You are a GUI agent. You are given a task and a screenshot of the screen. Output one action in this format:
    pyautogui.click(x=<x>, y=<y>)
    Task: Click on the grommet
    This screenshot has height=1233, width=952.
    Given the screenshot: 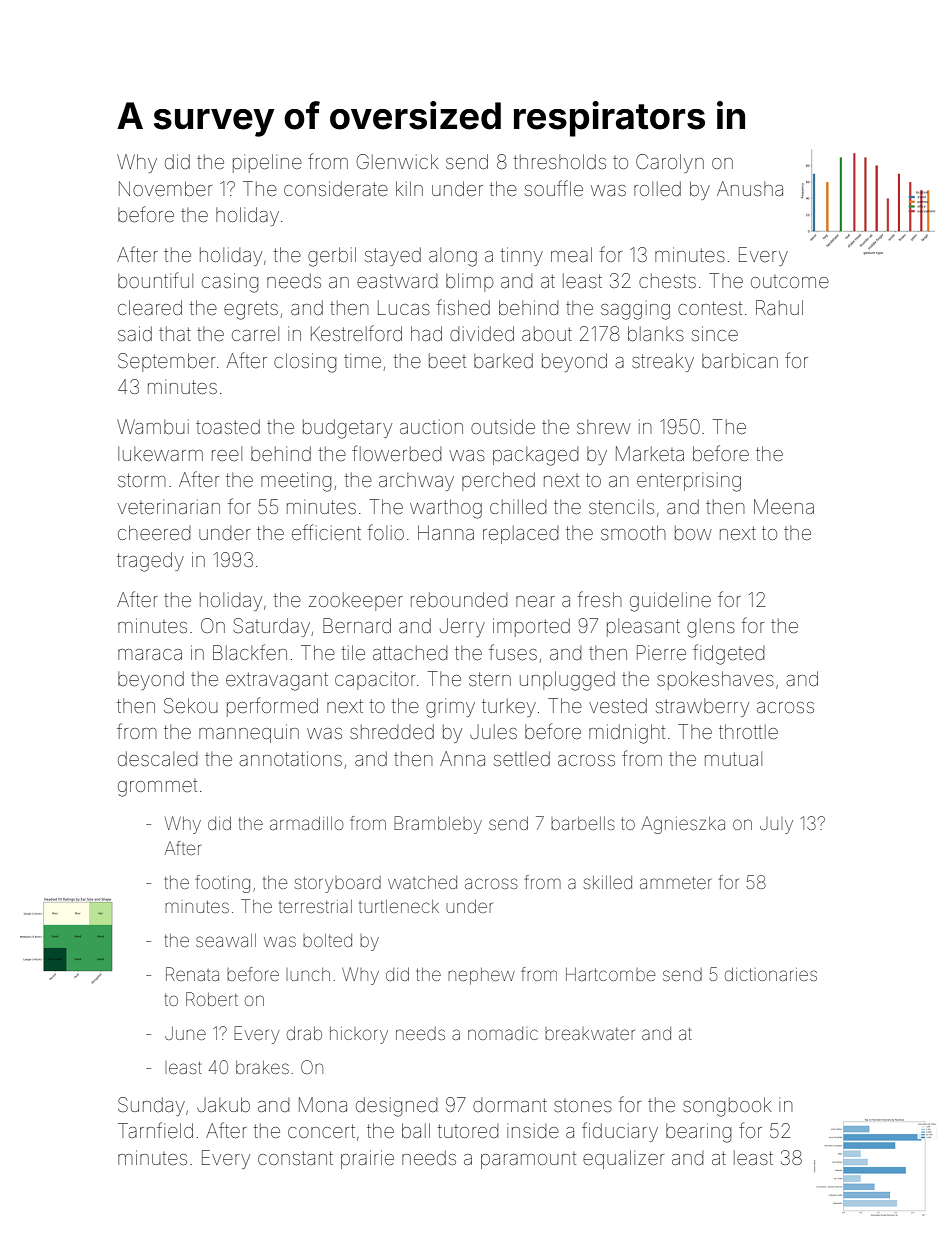 What is the action you would take?
    pyautogui.click(x=157, y=788)
